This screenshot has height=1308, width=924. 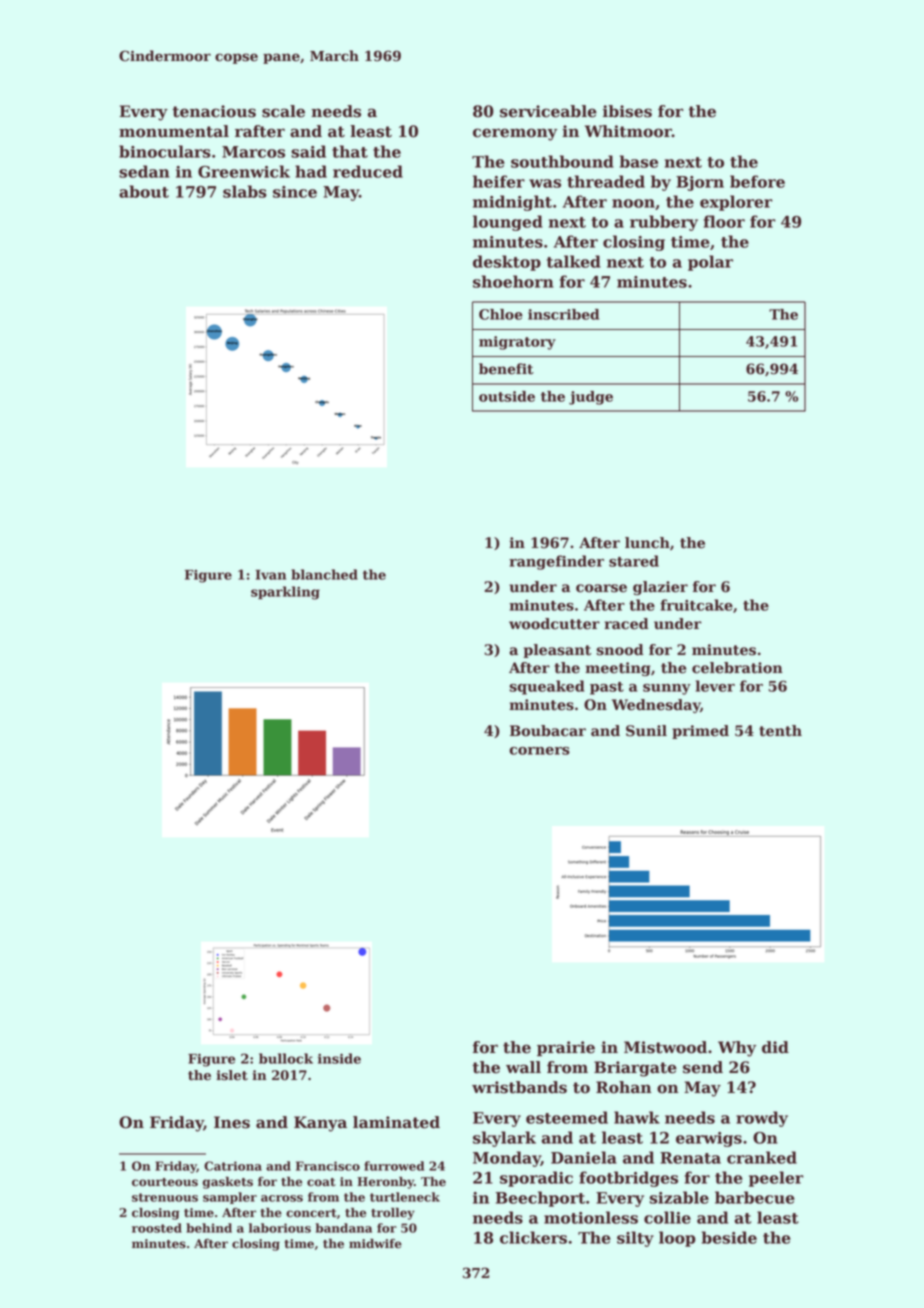 I want to click on beside, so click(x=729, y=1237).
